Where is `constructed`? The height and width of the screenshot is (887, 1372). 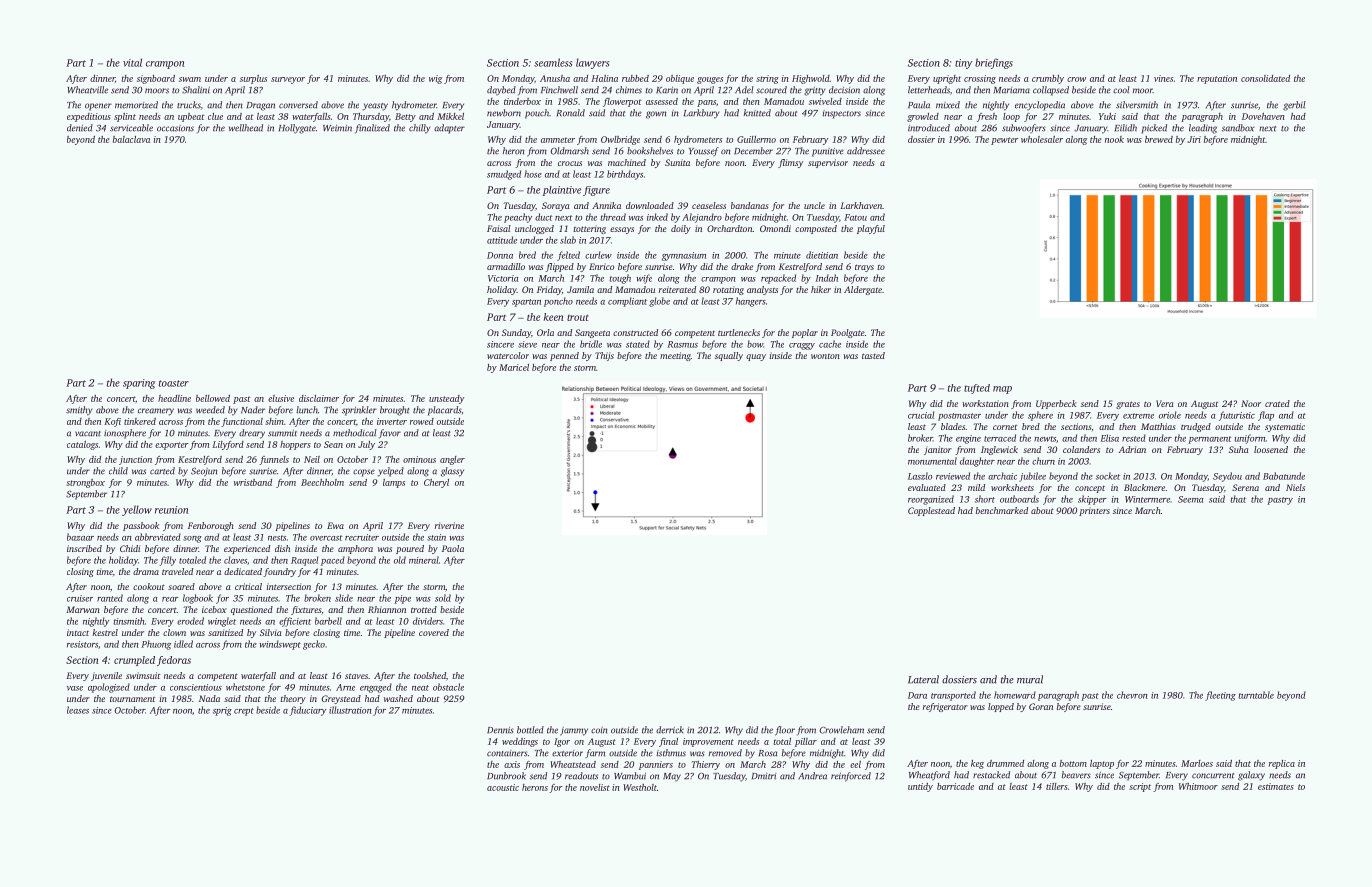
constructed is located at coordinates (635, 332).
